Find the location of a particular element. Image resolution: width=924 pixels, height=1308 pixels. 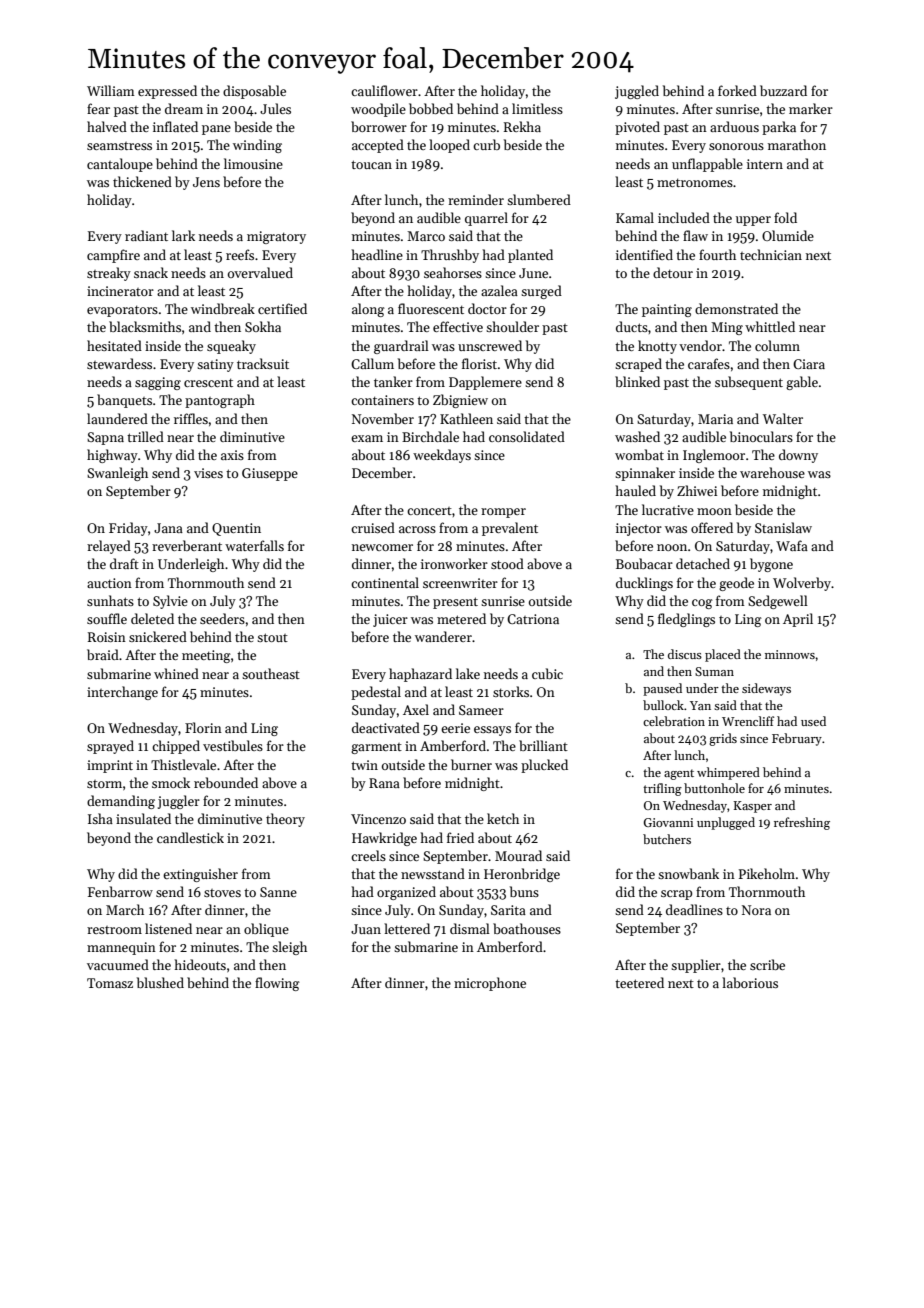

stewardess is located at coordinates (119, 363).
